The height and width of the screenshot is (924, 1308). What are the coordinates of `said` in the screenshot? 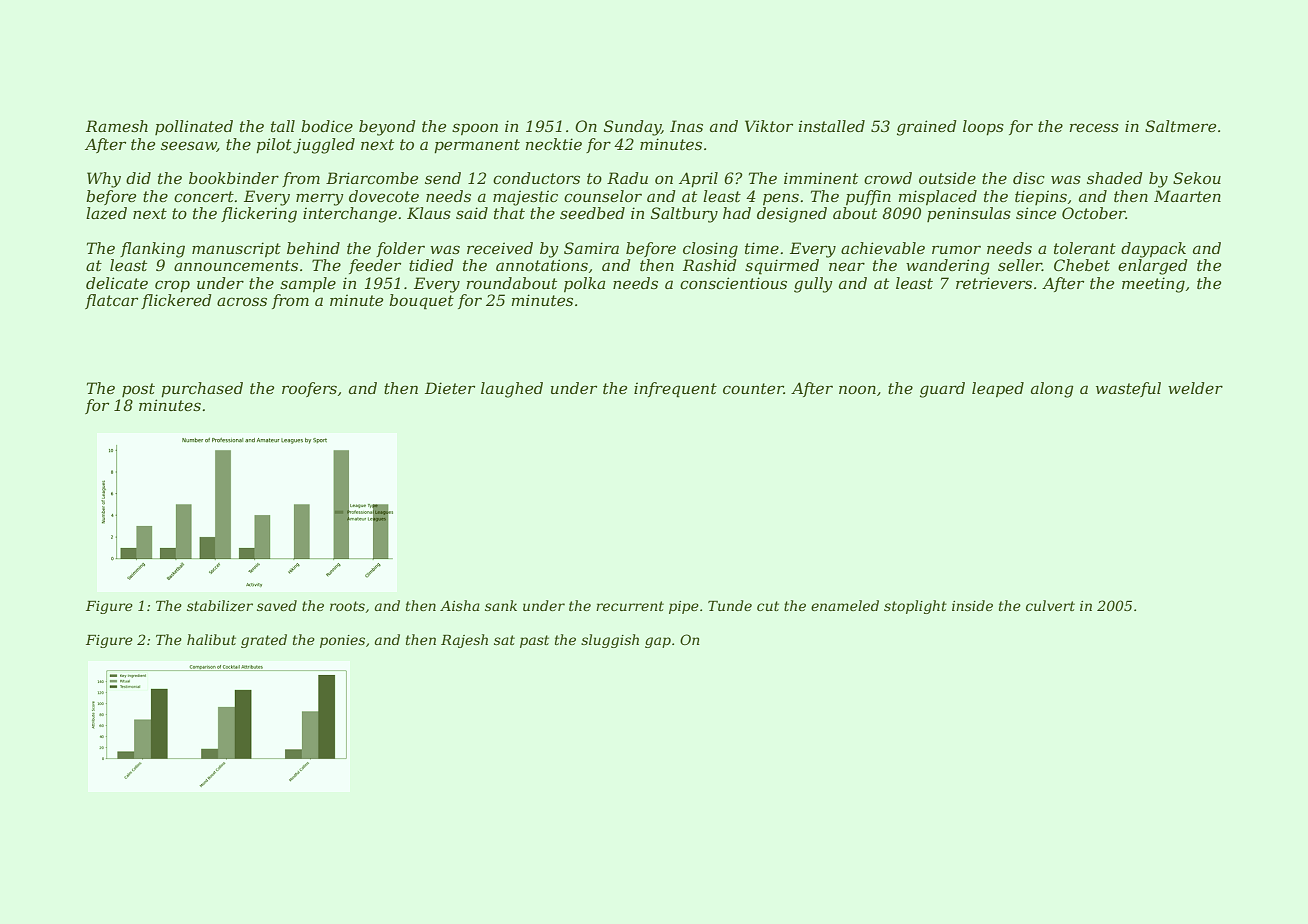 It's located at (472, 213).
